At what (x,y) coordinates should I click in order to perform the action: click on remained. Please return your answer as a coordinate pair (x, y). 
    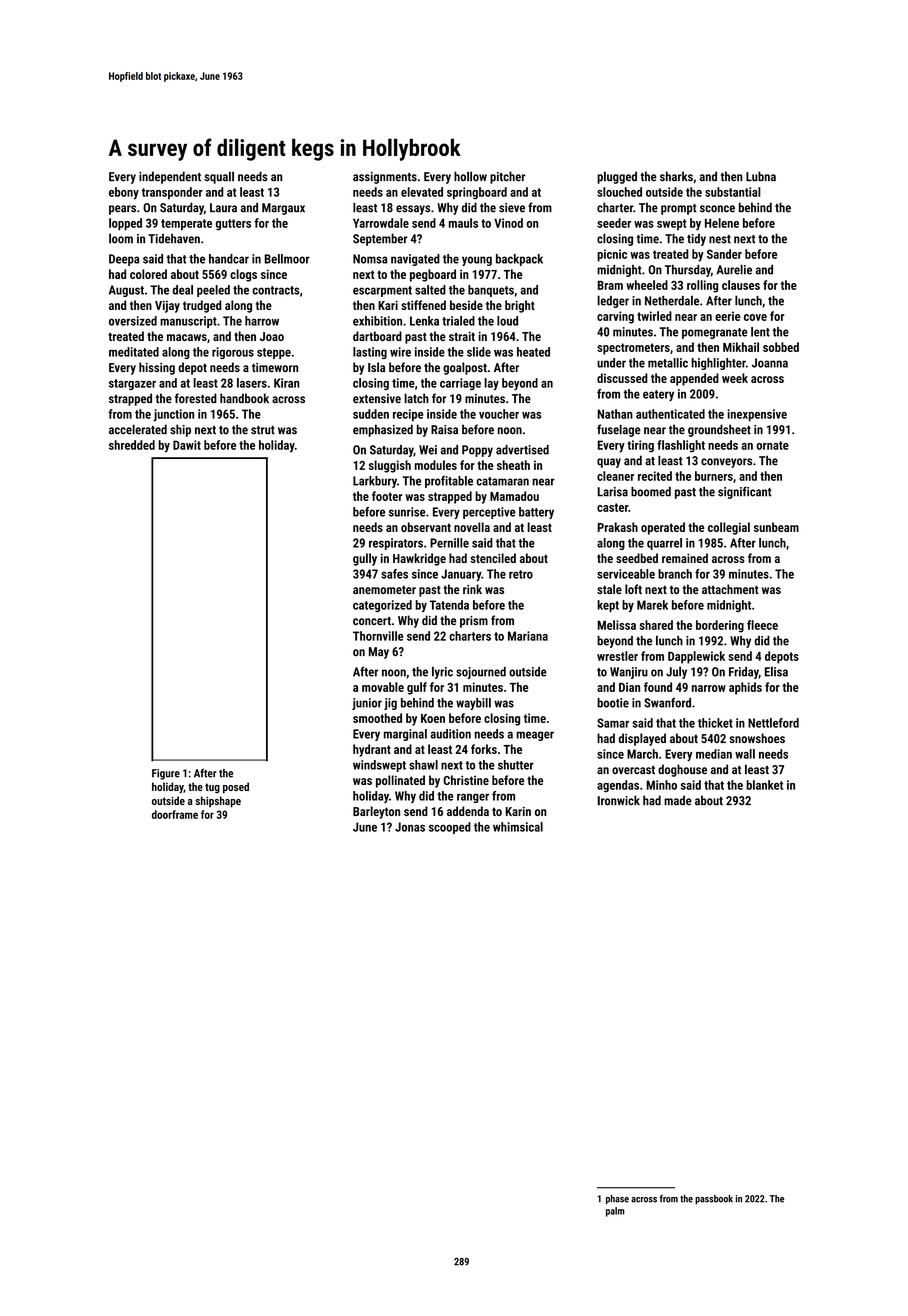
    Looking at the image, I should click on (685, 558).
